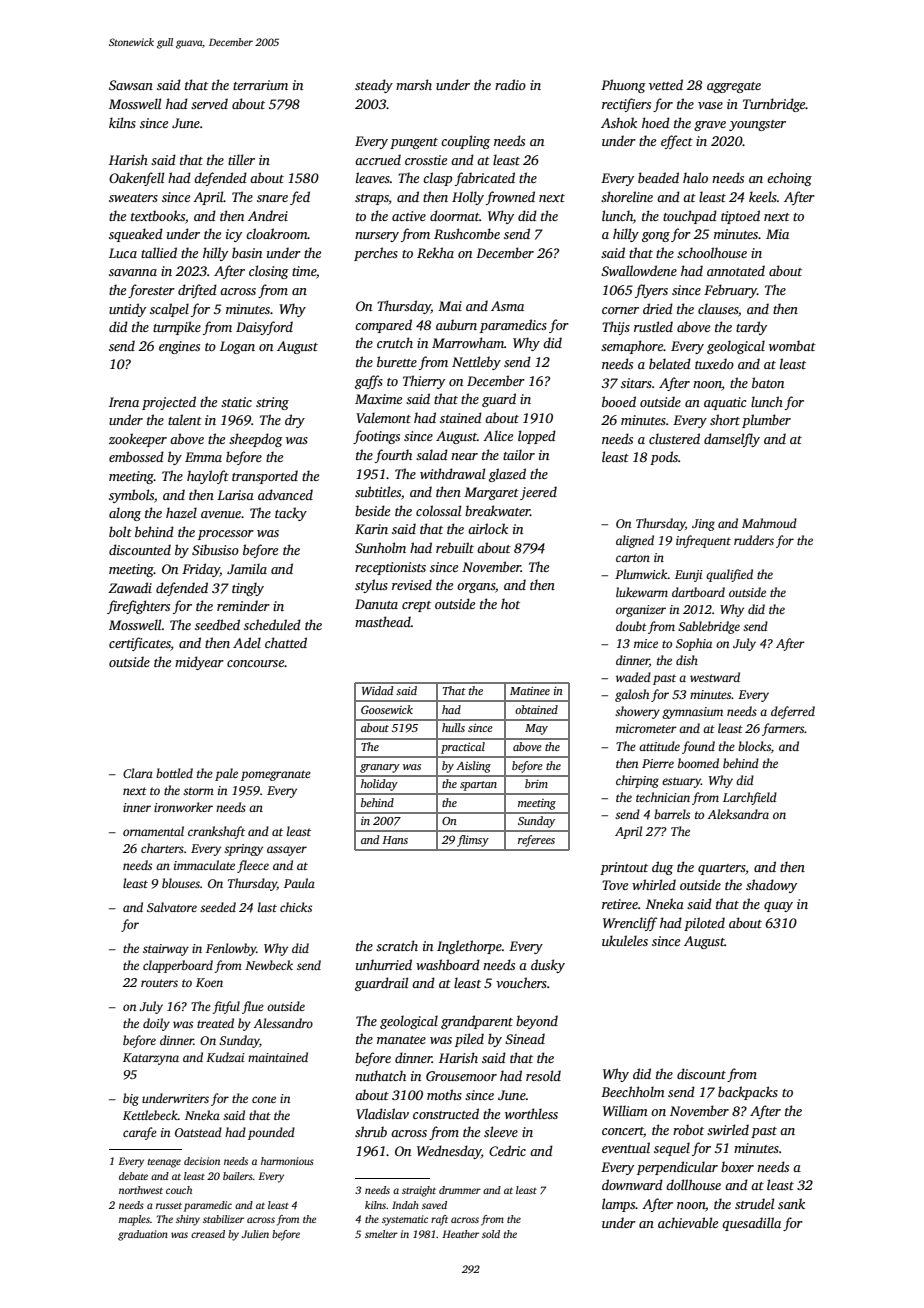 Image resolution: width=924 pixels, height=1308 pixels. Describe the element at coordinates (452, 473) in the screenshot. I see `withdrawal` at that location.
